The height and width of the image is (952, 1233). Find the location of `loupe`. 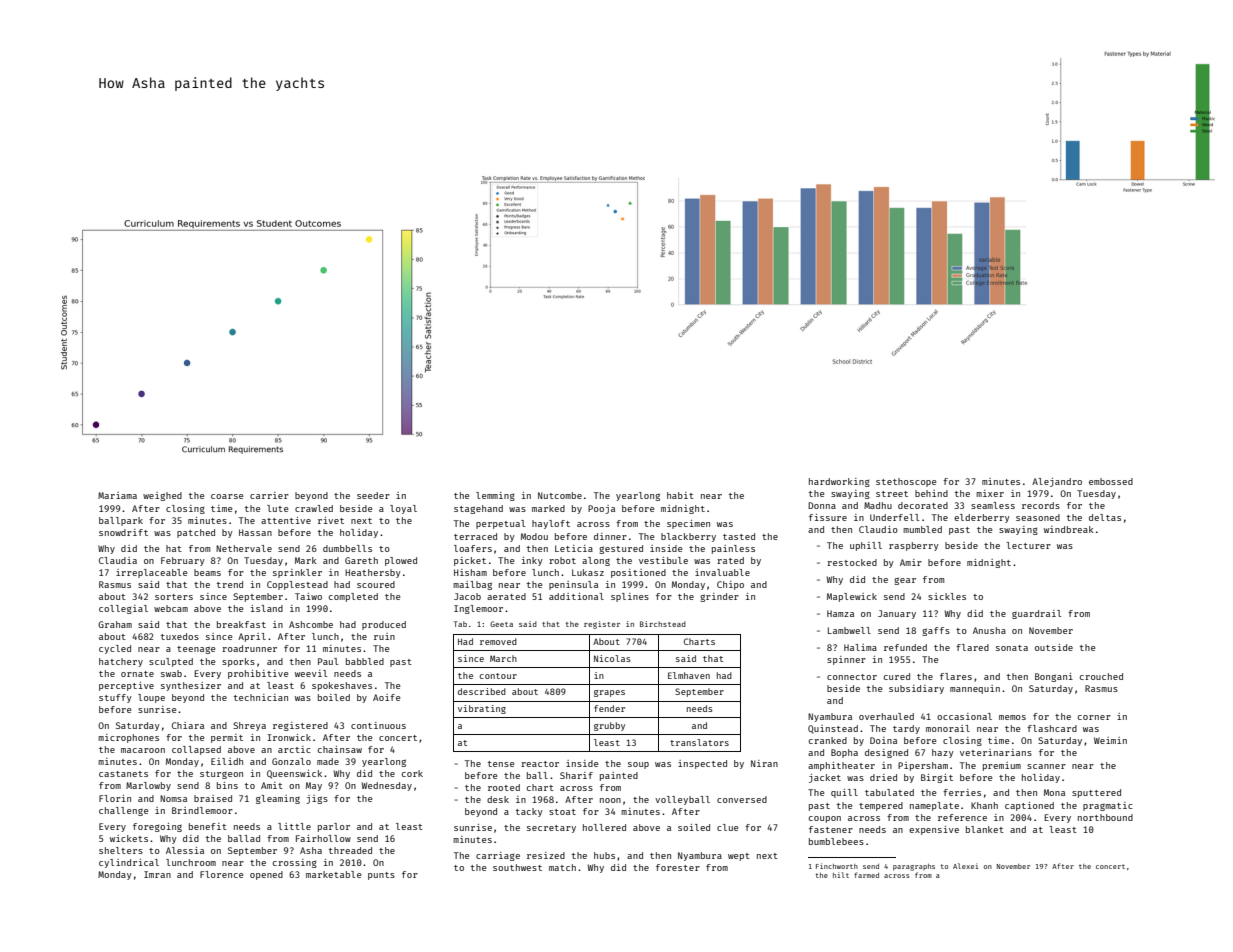

loupe is located at coordinates (151, 698).
